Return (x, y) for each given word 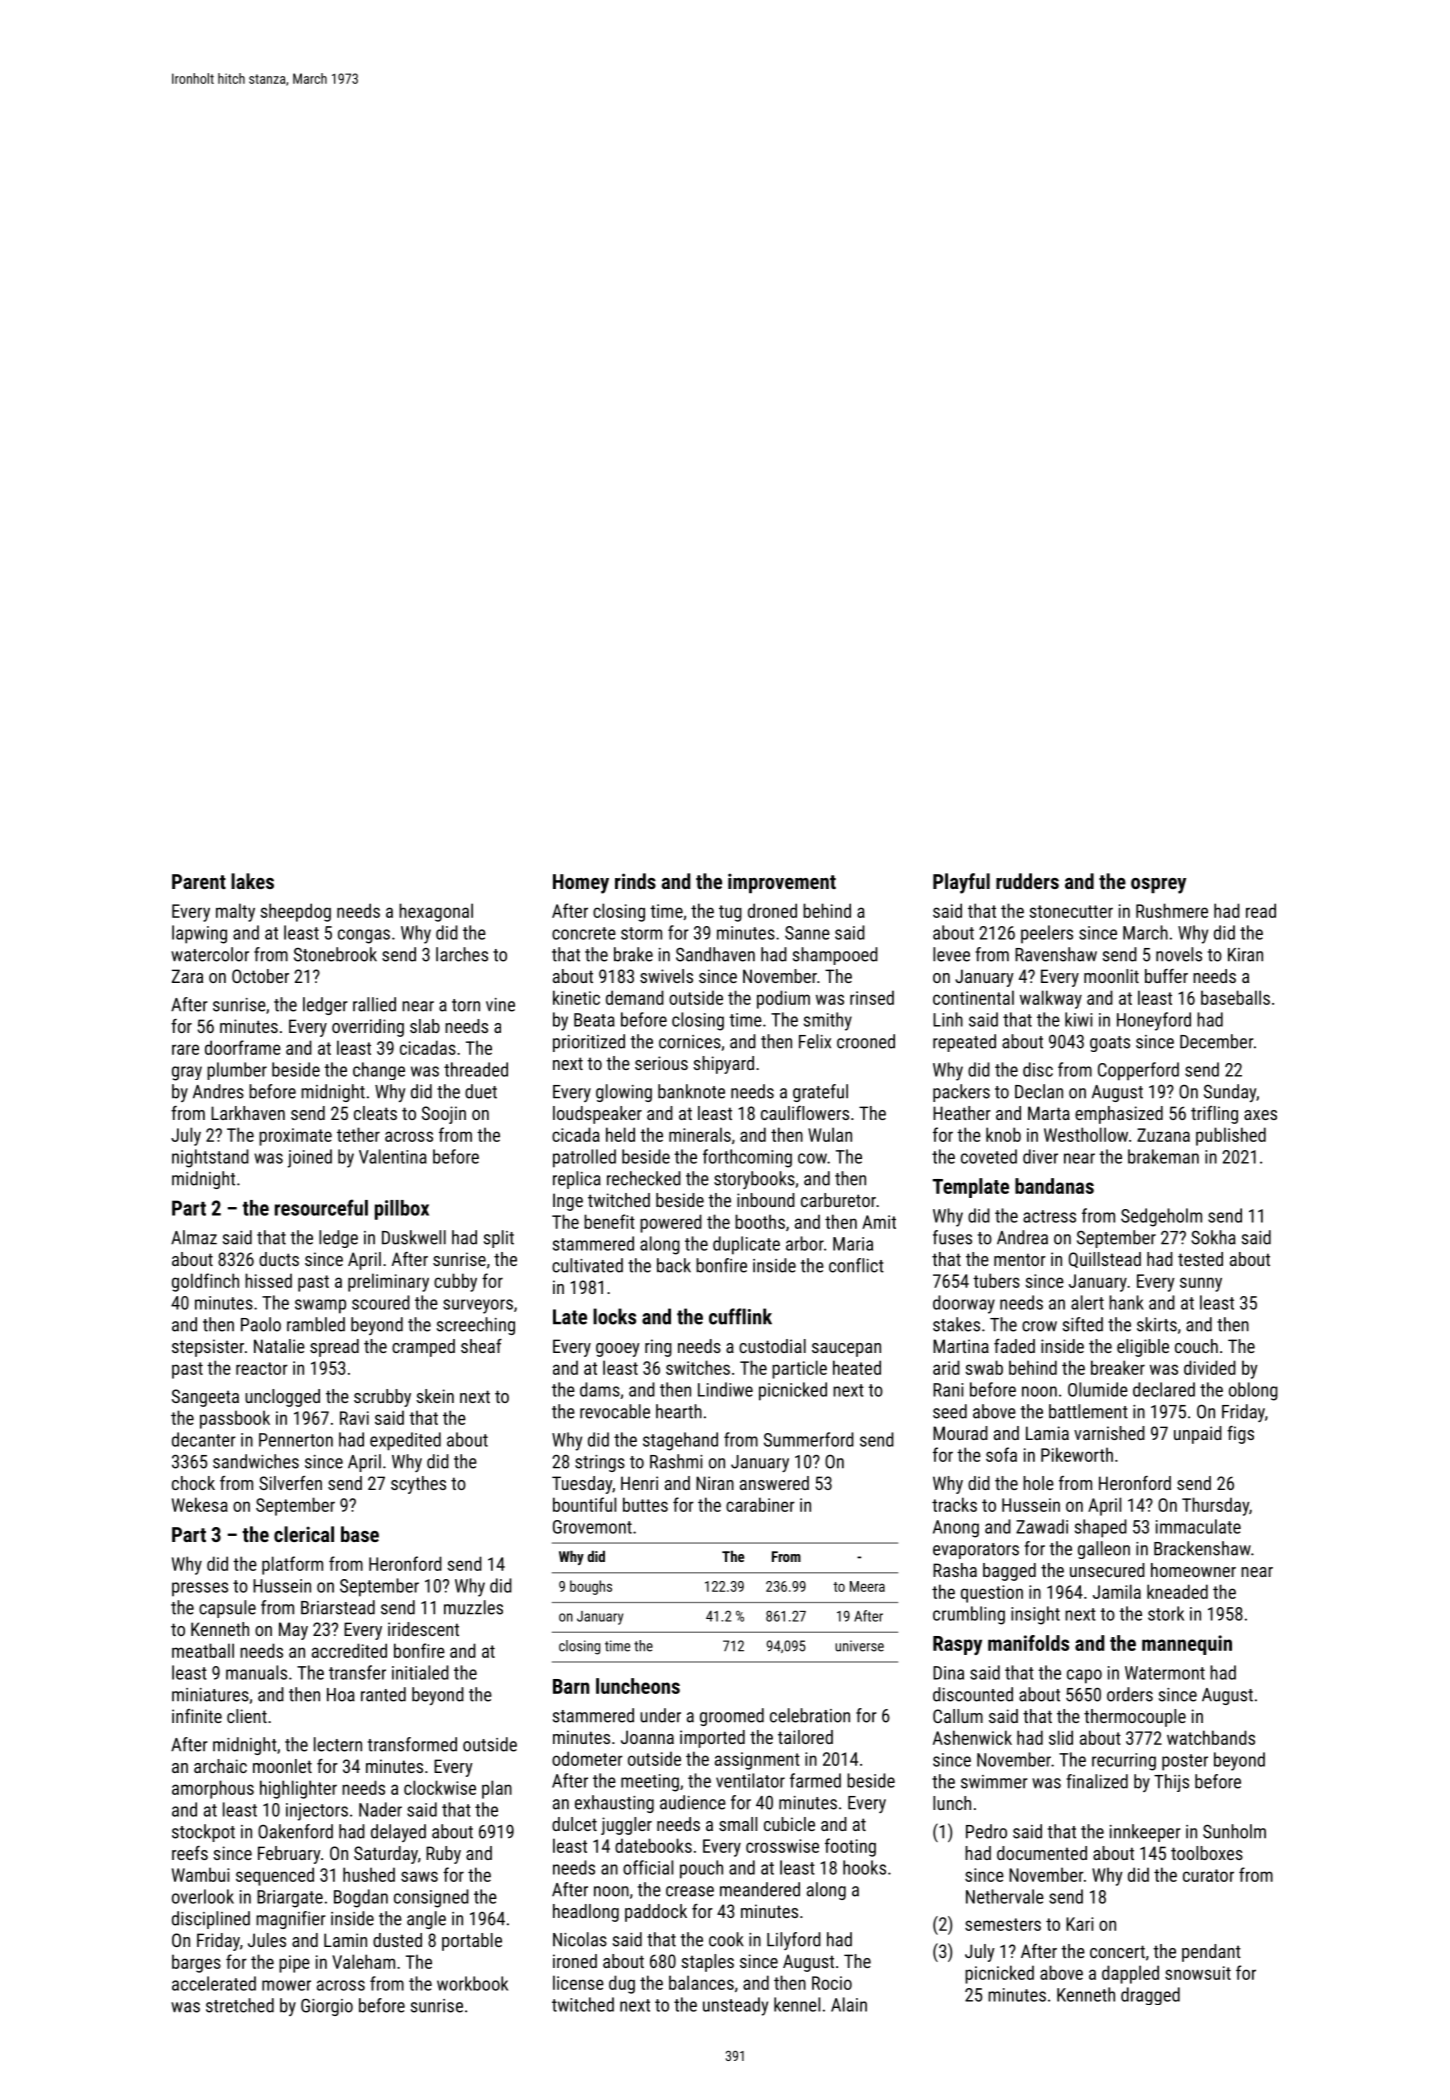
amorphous (213, 1789)
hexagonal (436, 912)
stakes (956, 1324)
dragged (1150, 1996)
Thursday (1215, 1506)
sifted (1083, 1324)
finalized (1097, 1781)
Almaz (194, 1237)
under (660, 1715)
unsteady (735, 2006)
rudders (1027, 881)
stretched (240, 2005)
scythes (418, 1485)
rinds (635, 881)
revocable (615, 1411)
